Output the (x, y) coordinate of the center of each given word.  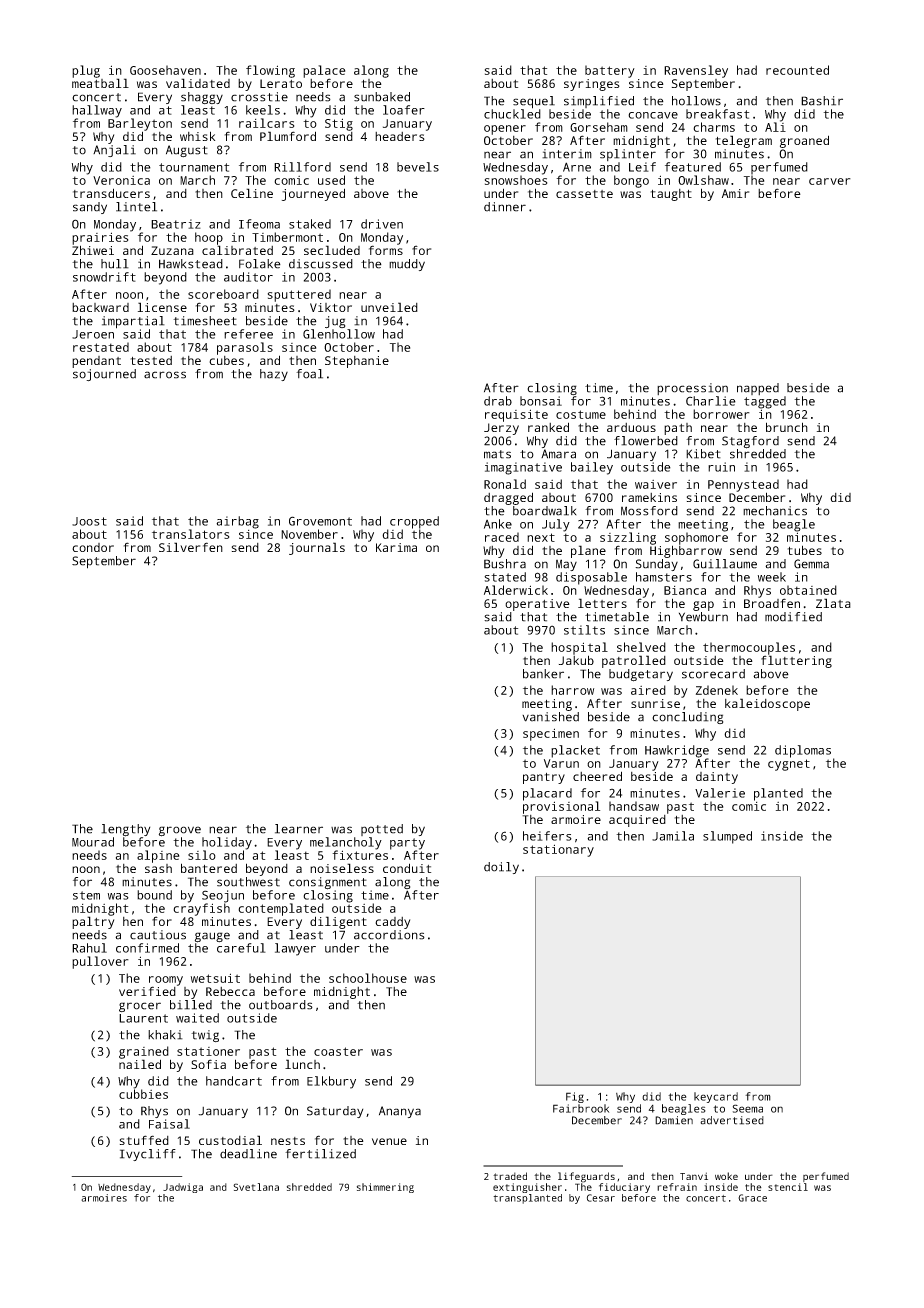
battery (610, 71)
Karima (396, 547)
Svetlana (256, 1187)
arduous (631, 427)
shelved (641, 647)
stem (86, 895)
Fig (575, 1097)
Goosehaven (165, 70)
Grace (752, 1198)
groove (180, 831)
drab (498, 401)
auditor (248, 277)
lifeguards (586, 1177)
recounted (797, 70)
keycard (716, 1097)
